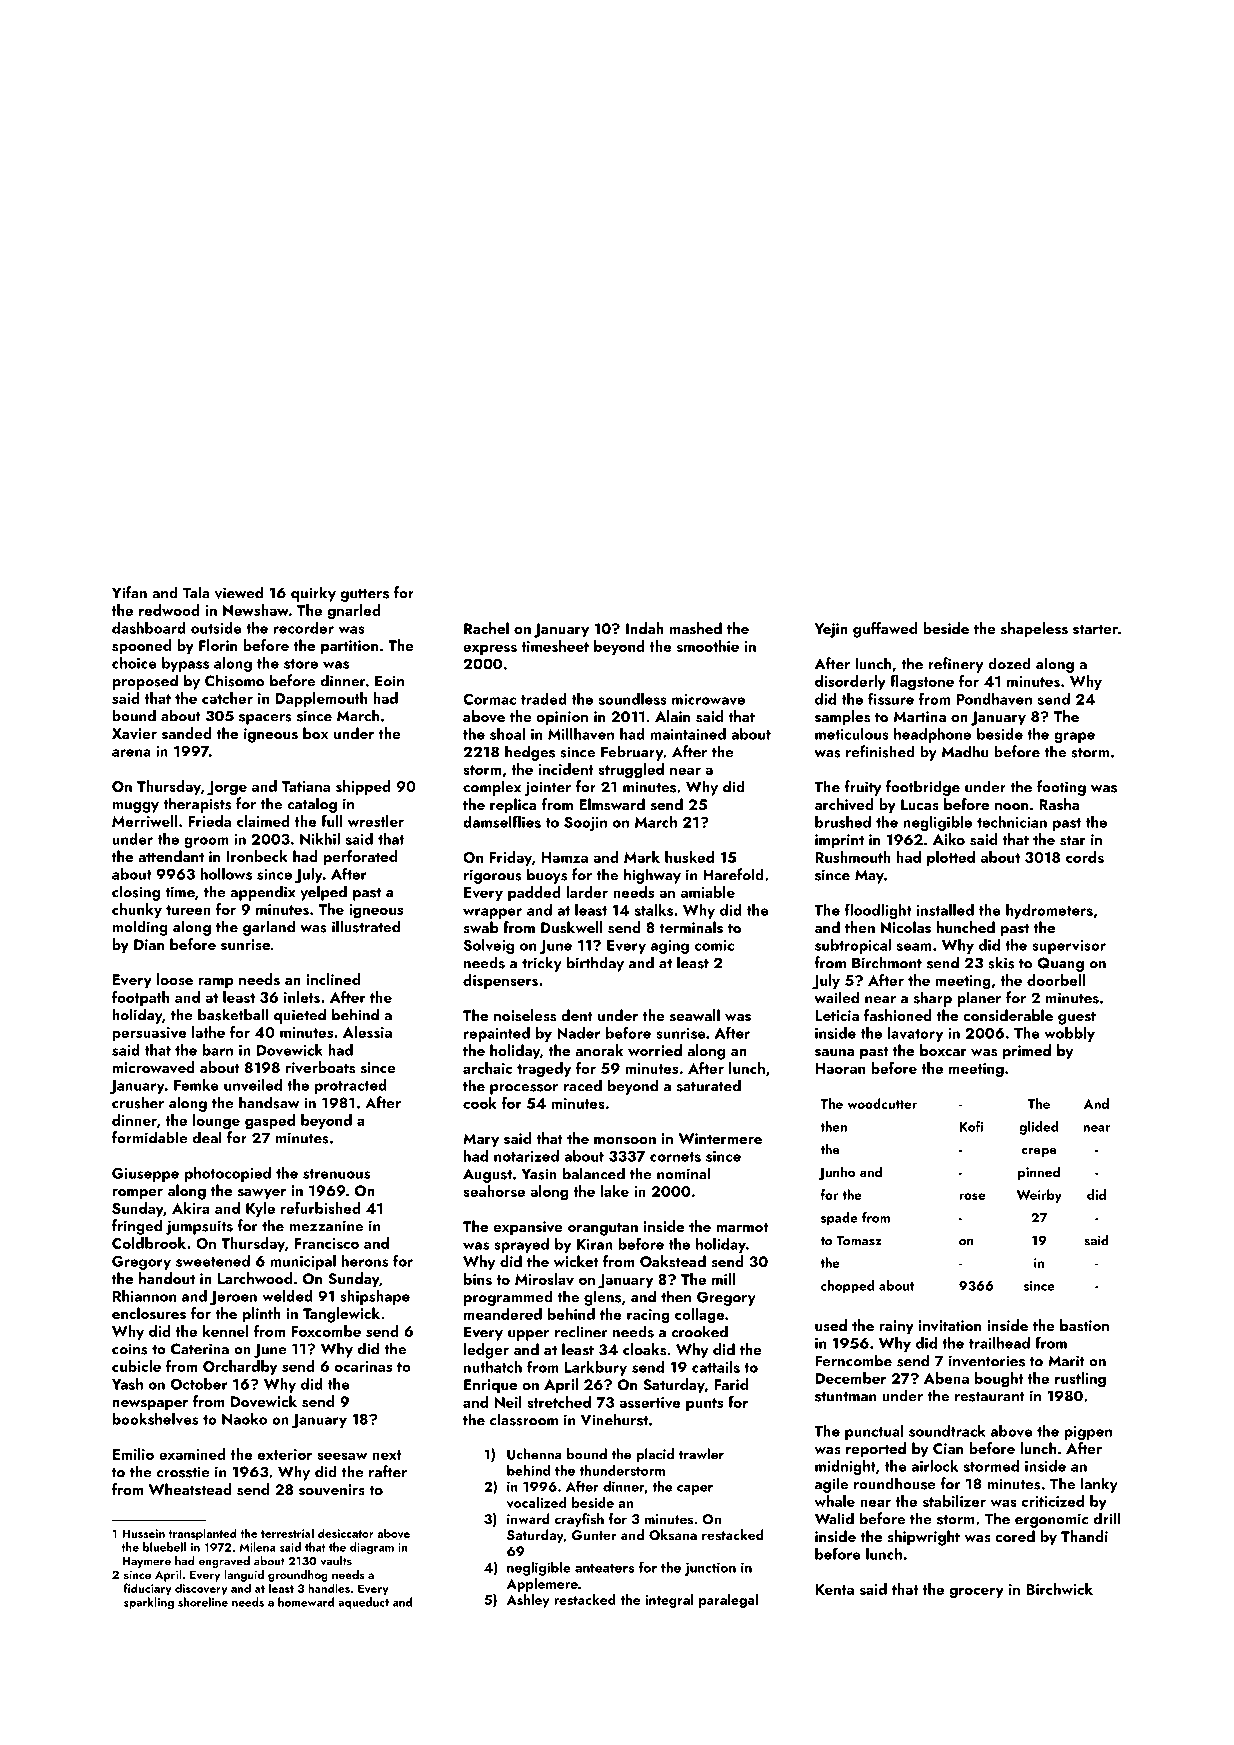  Describe the element at coordinates (226, 874) in the document. I see `hollows` at that location.
